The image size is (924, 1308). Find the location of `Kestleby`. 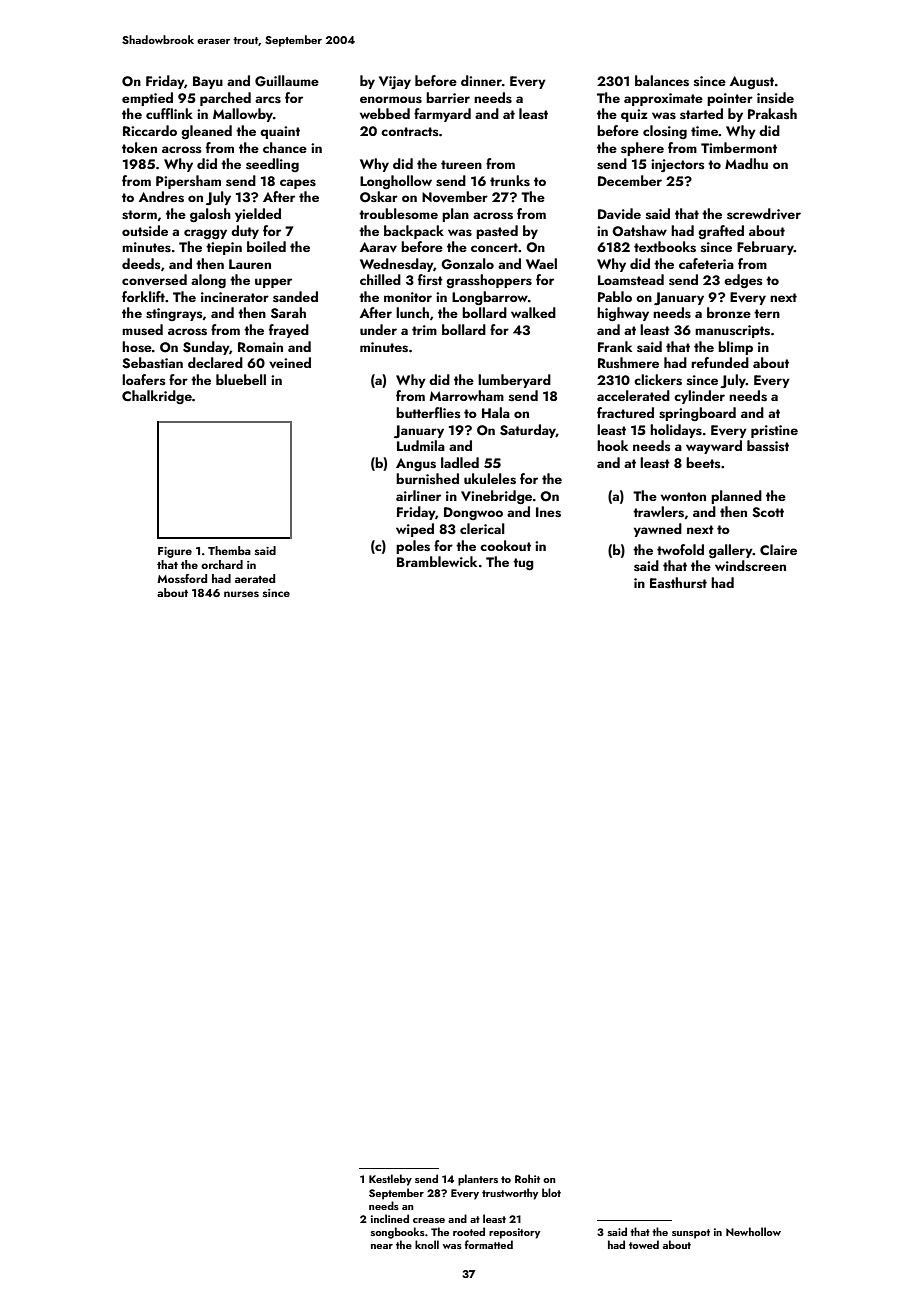

Kestleby is located at coordinates (390, 1180).
